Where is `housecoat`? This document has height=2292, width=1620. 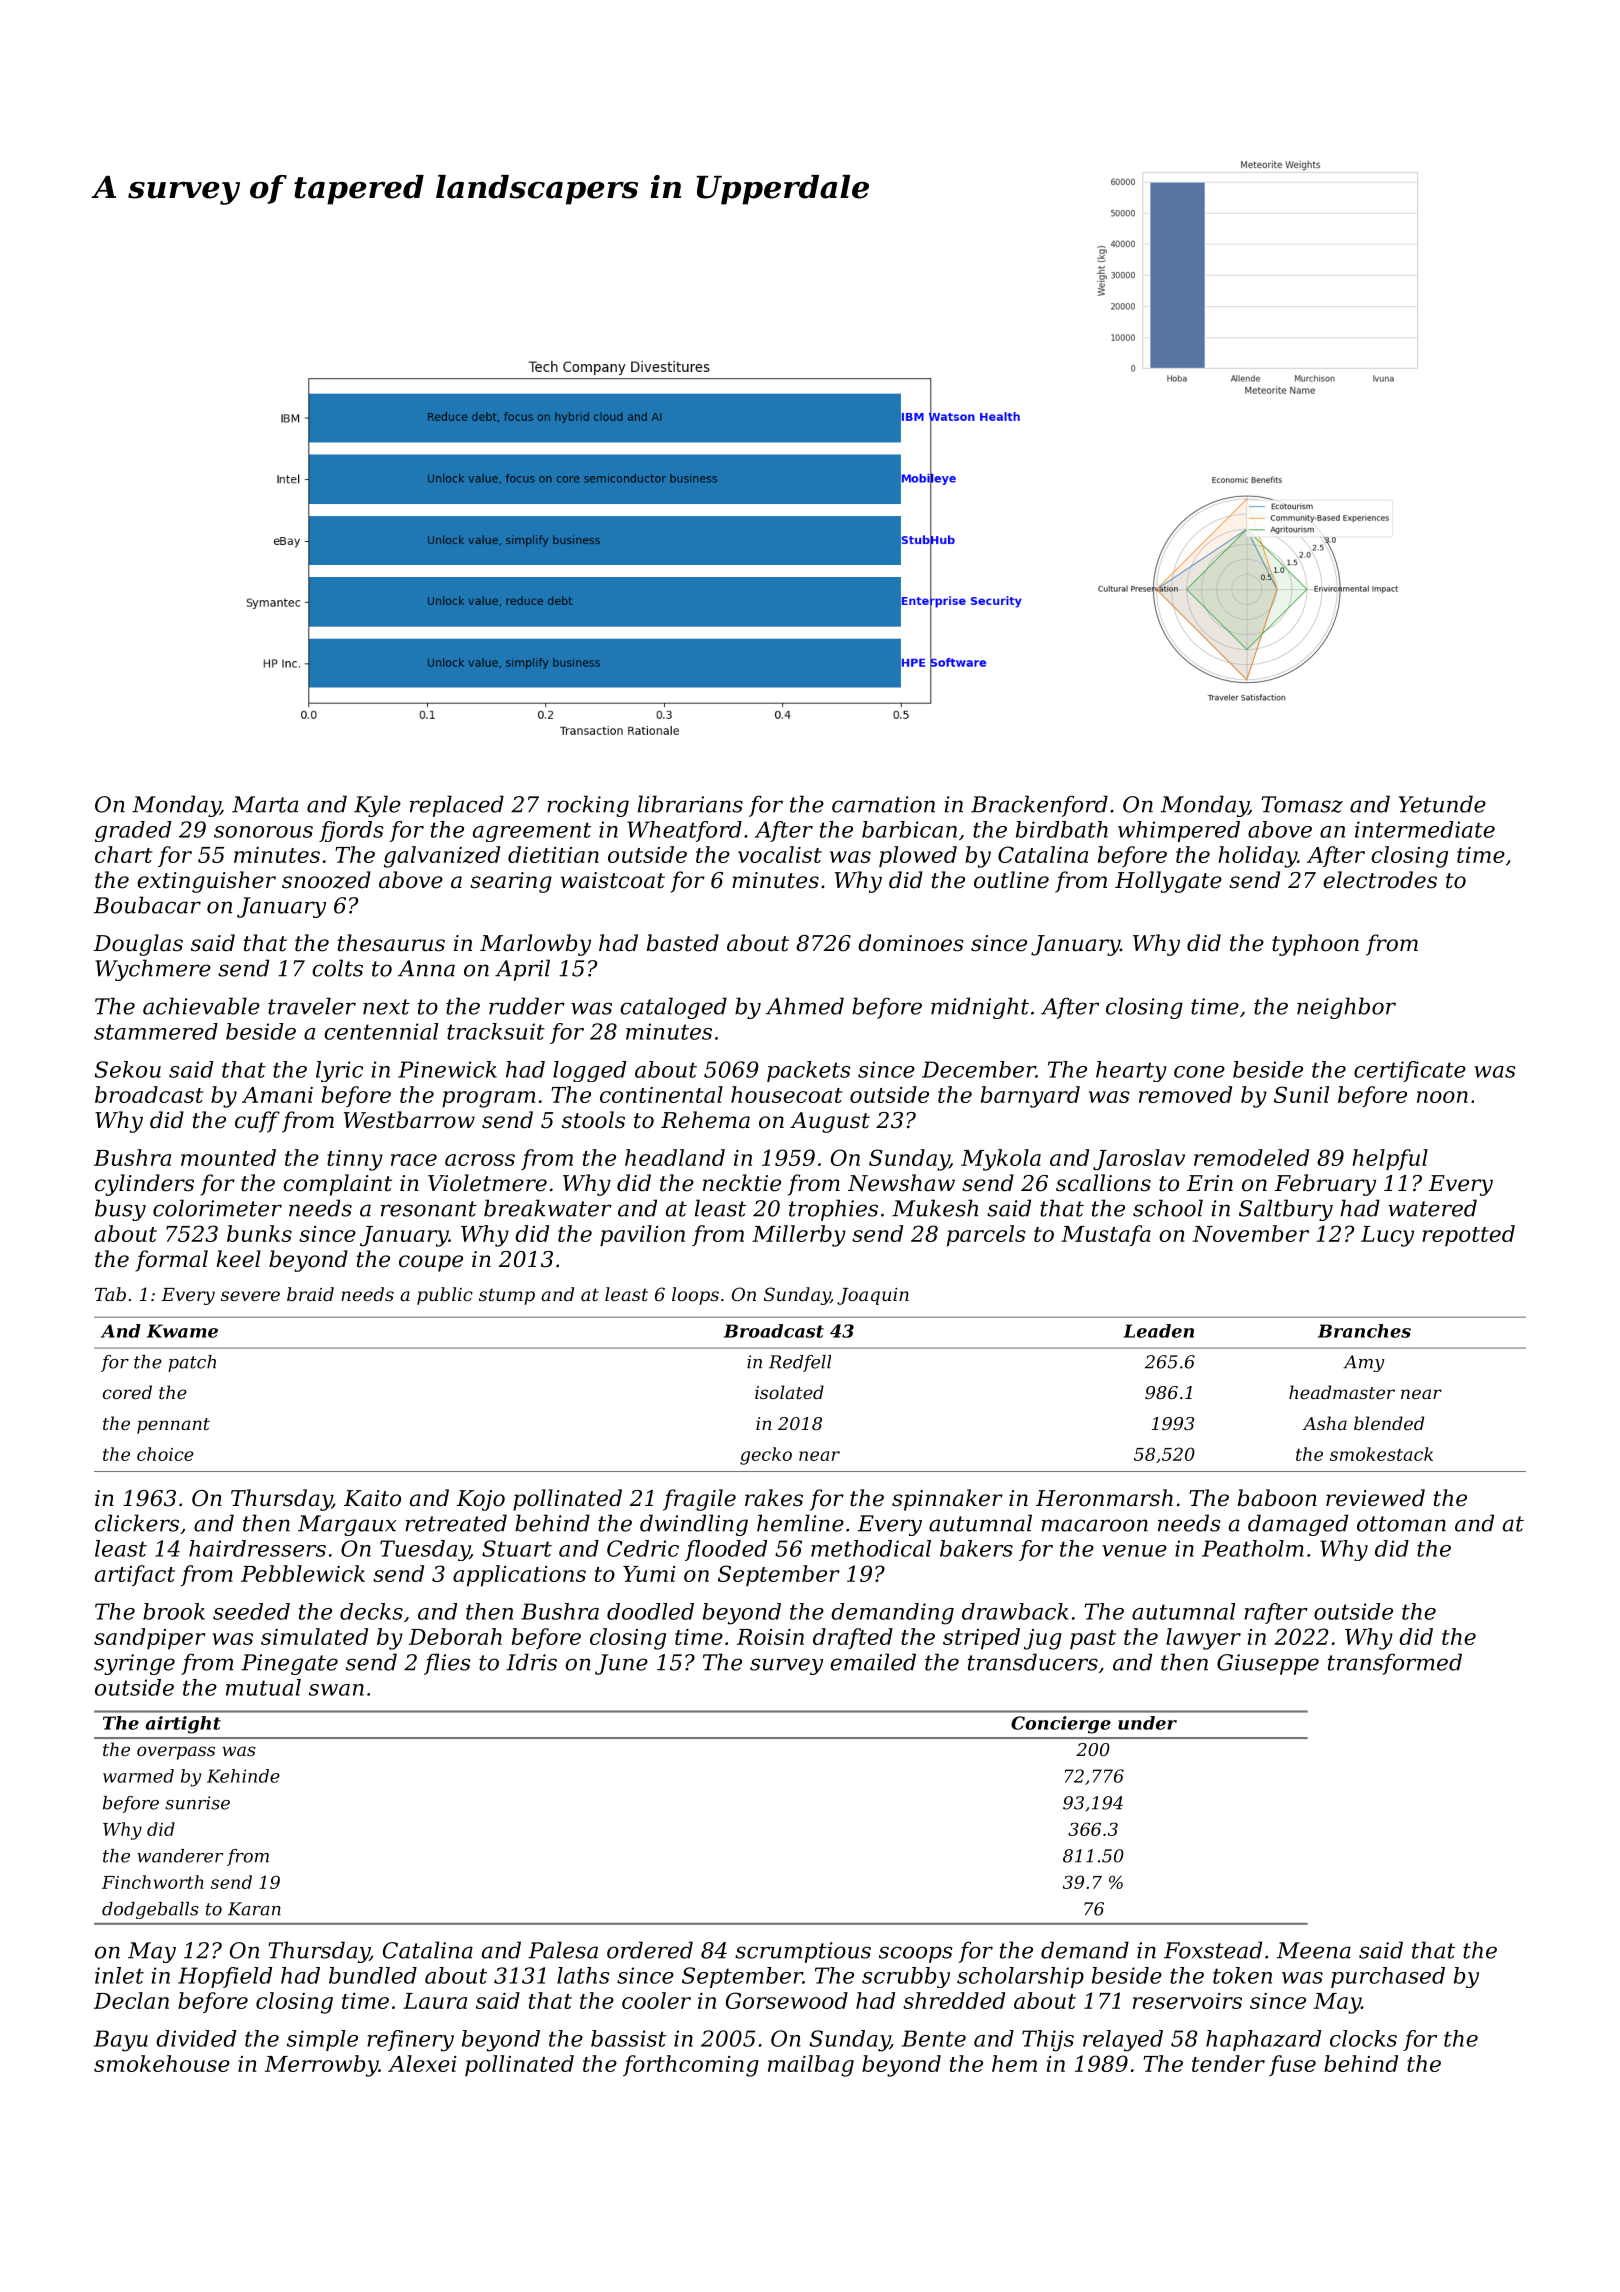 housecoat is located at coordinates (787, 1094).
